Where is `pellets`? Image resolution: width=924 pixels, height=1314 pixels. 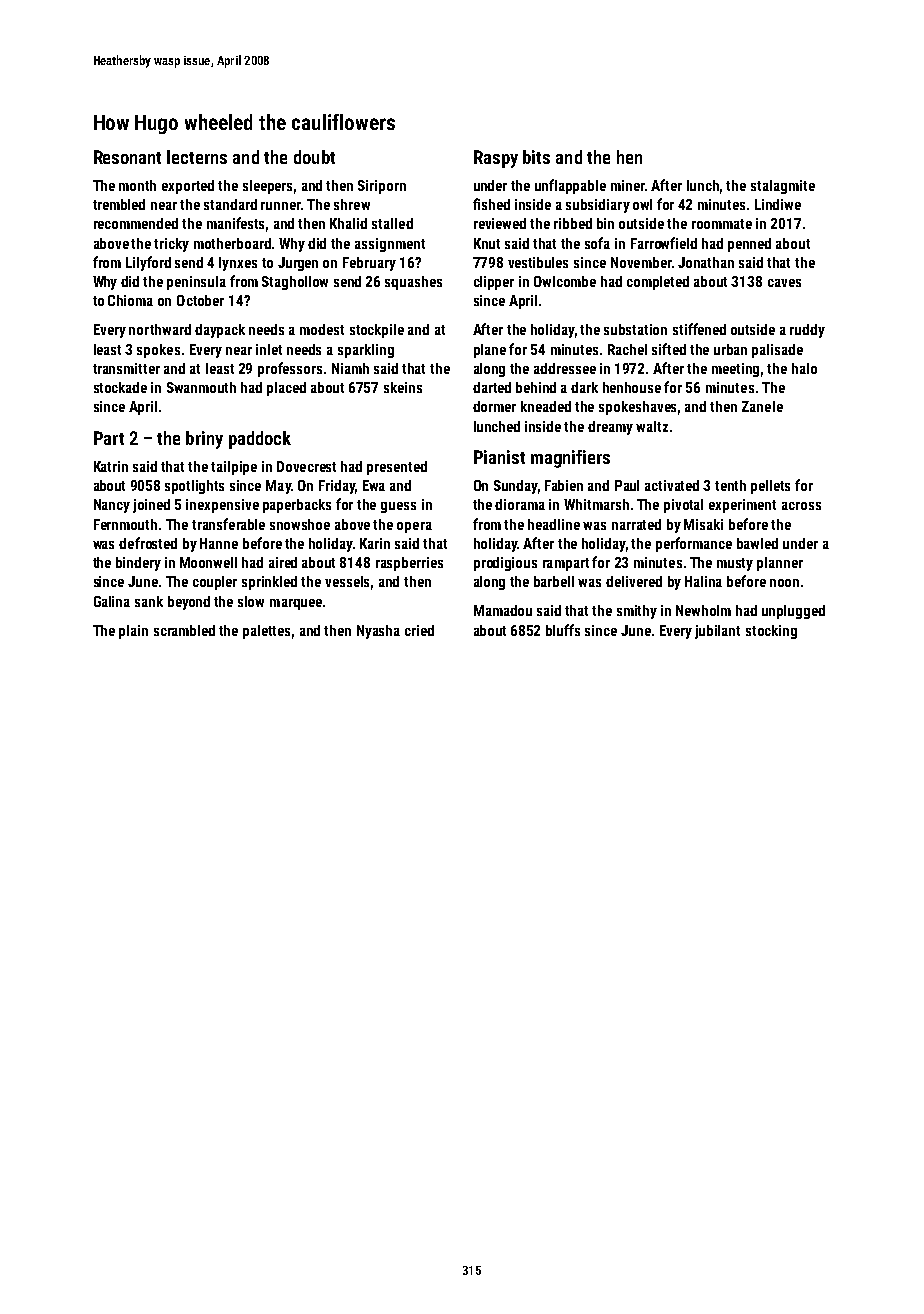 pellets is located at coordinates (770, 487).
